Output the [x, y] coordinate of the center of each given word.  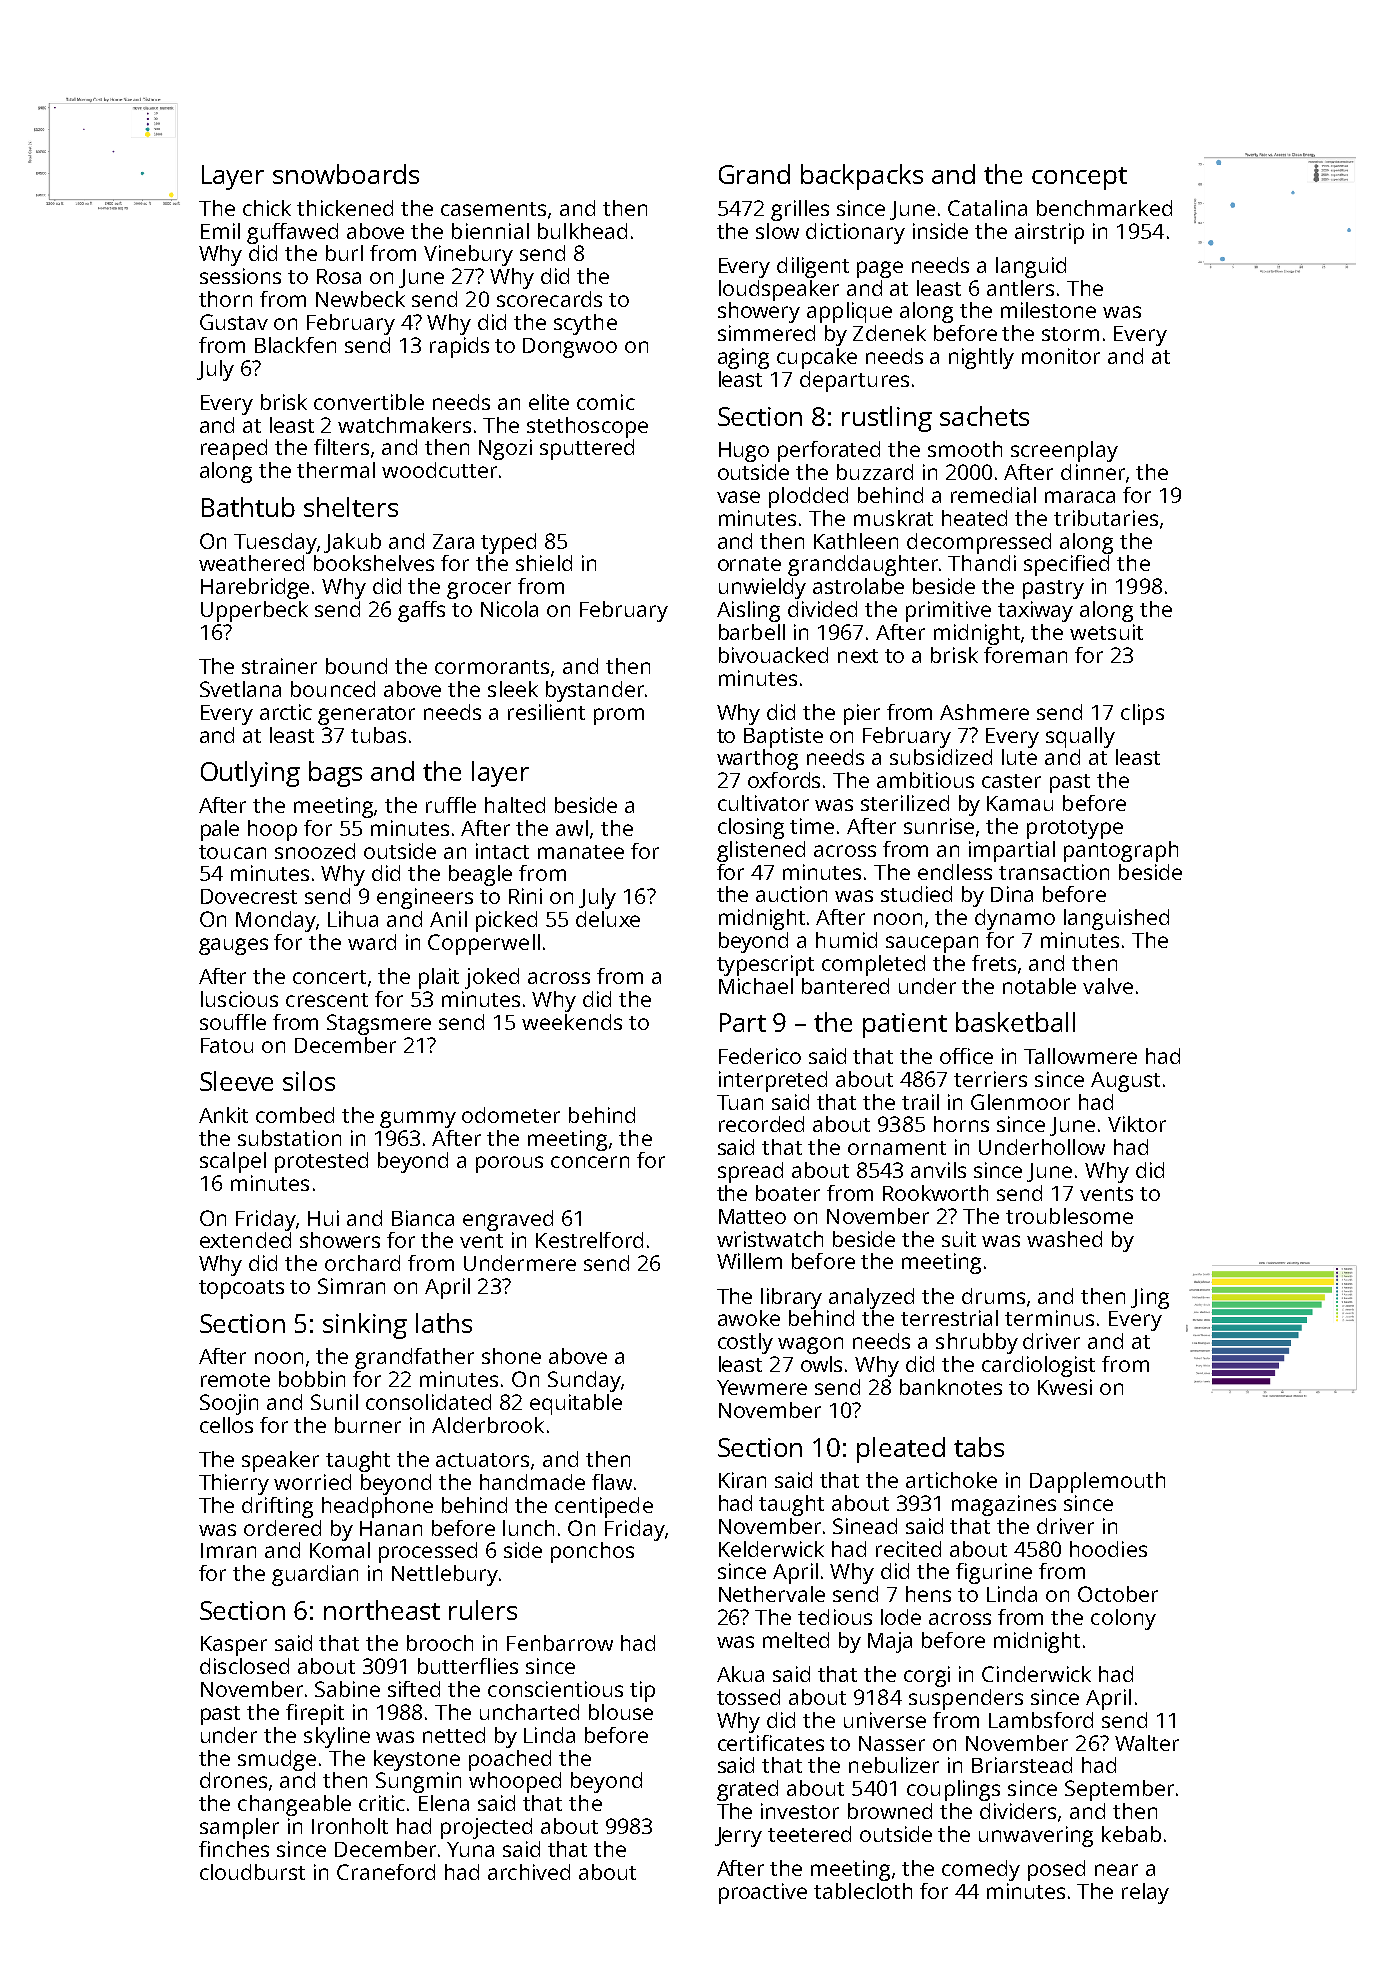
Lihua [353, 919]
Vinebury [468, 255]
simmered [766, 333]
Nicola [509, 609]
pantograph [1121, 851]
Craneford [386, 1872]
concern [590, 1162]
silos [309, 1081]
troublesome [1069, 1216]
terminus [1049, 1318]
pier [862, 714]
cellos [226, 1425]
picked [506, 921]
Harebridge [255, 588]
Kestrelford [589, 1240]
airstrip [1049, 233]
